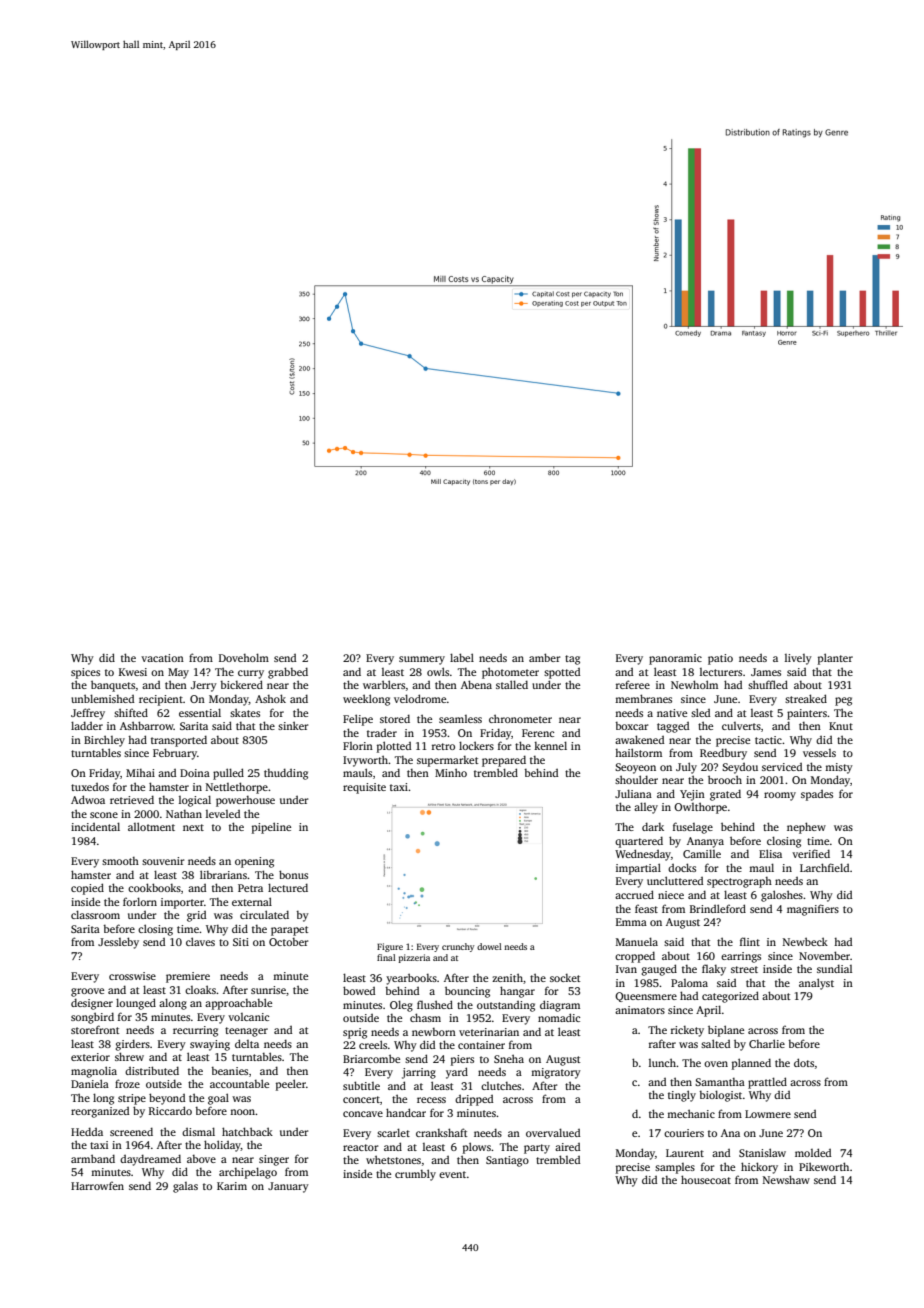 The width and height of the screenshot is (924, 1308). What do you see at coordinates (720, 659) in the screenshot?
I see `patio` at bounding box center [720, 659].
